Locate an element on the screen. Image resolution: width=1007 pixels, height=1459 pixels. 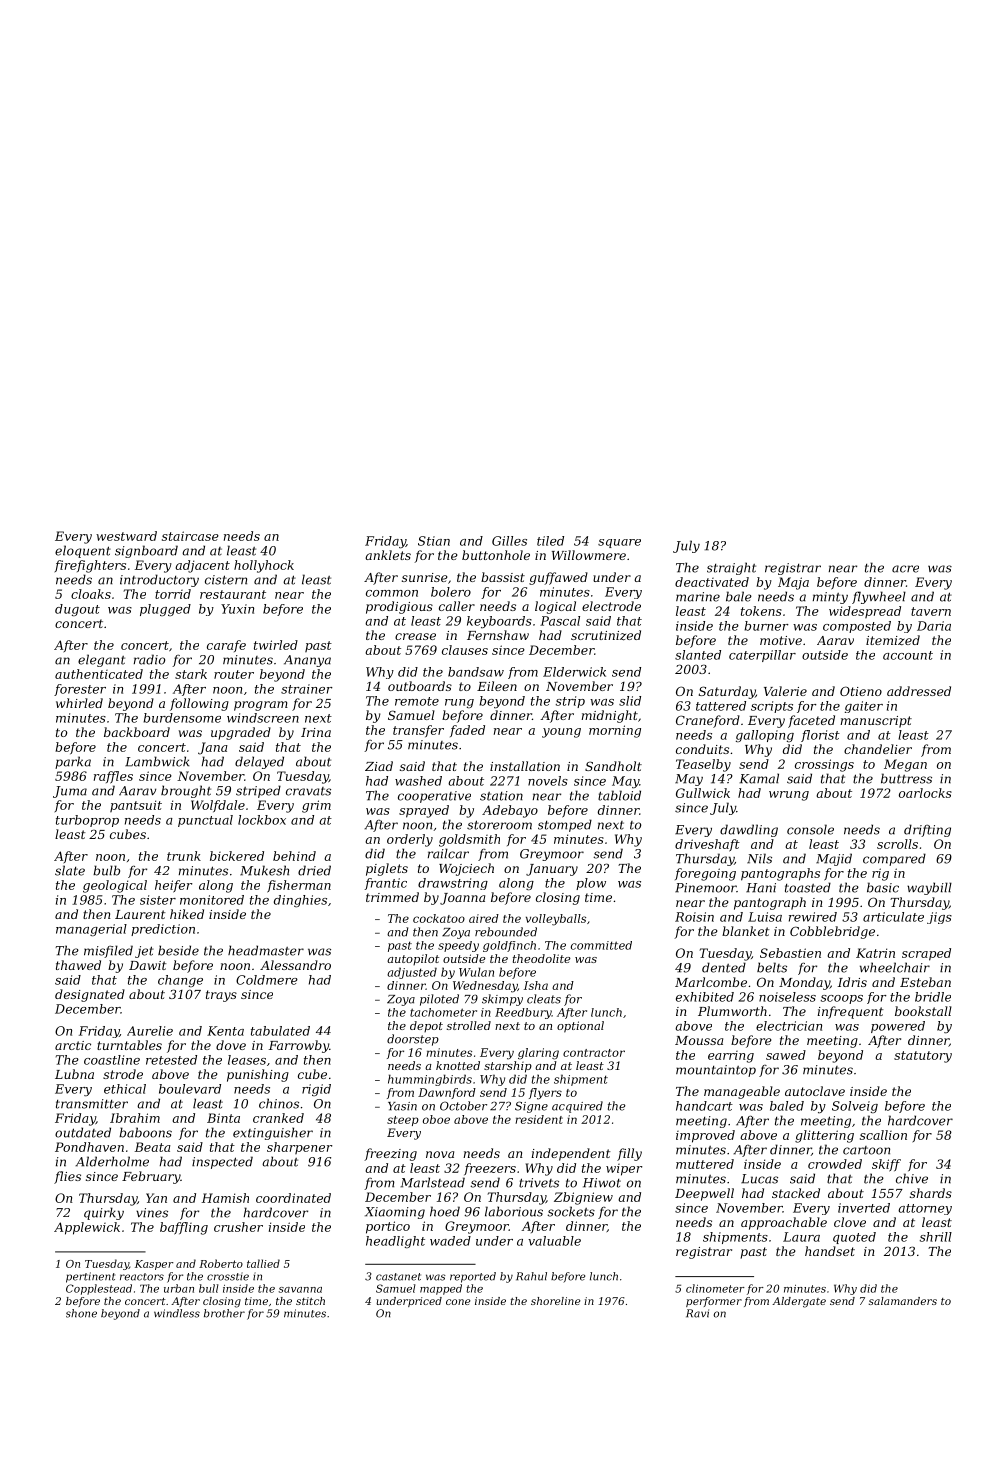
sister is located at coordinates (158, 900).
